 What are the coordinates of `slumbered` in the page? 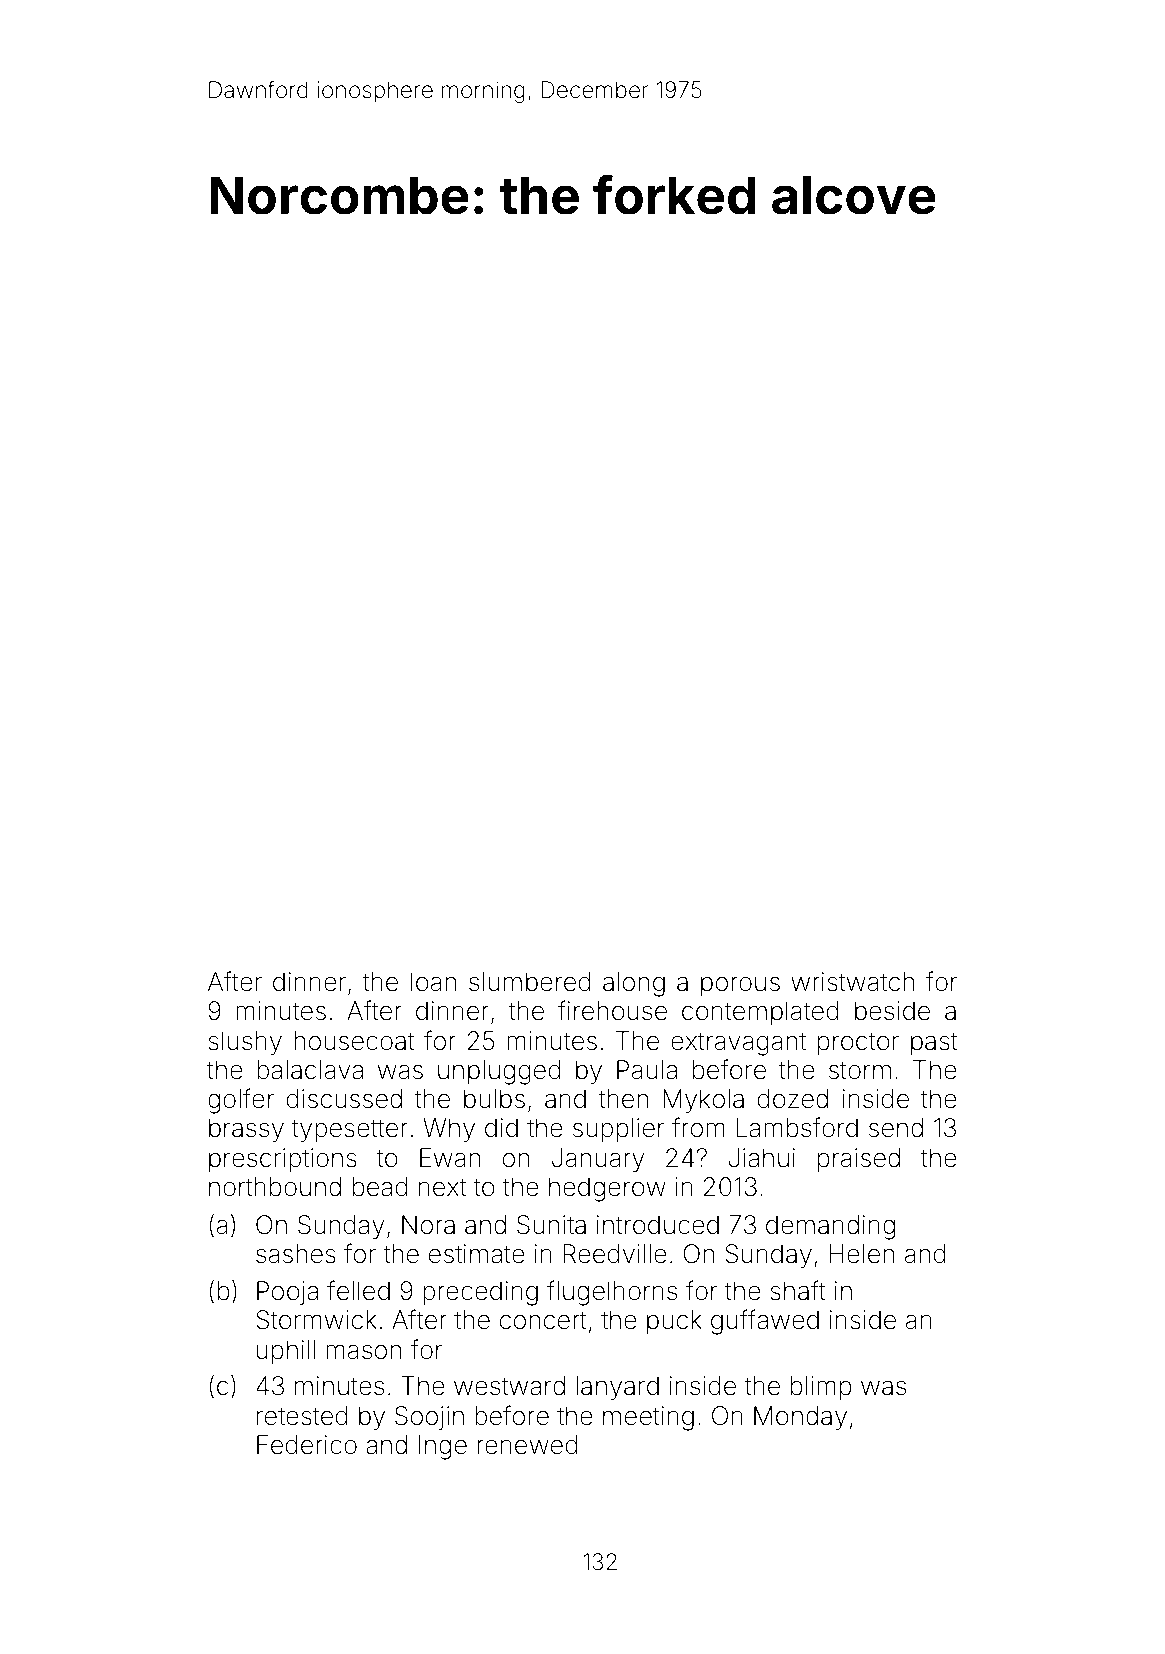 It's located at (530, 982).
